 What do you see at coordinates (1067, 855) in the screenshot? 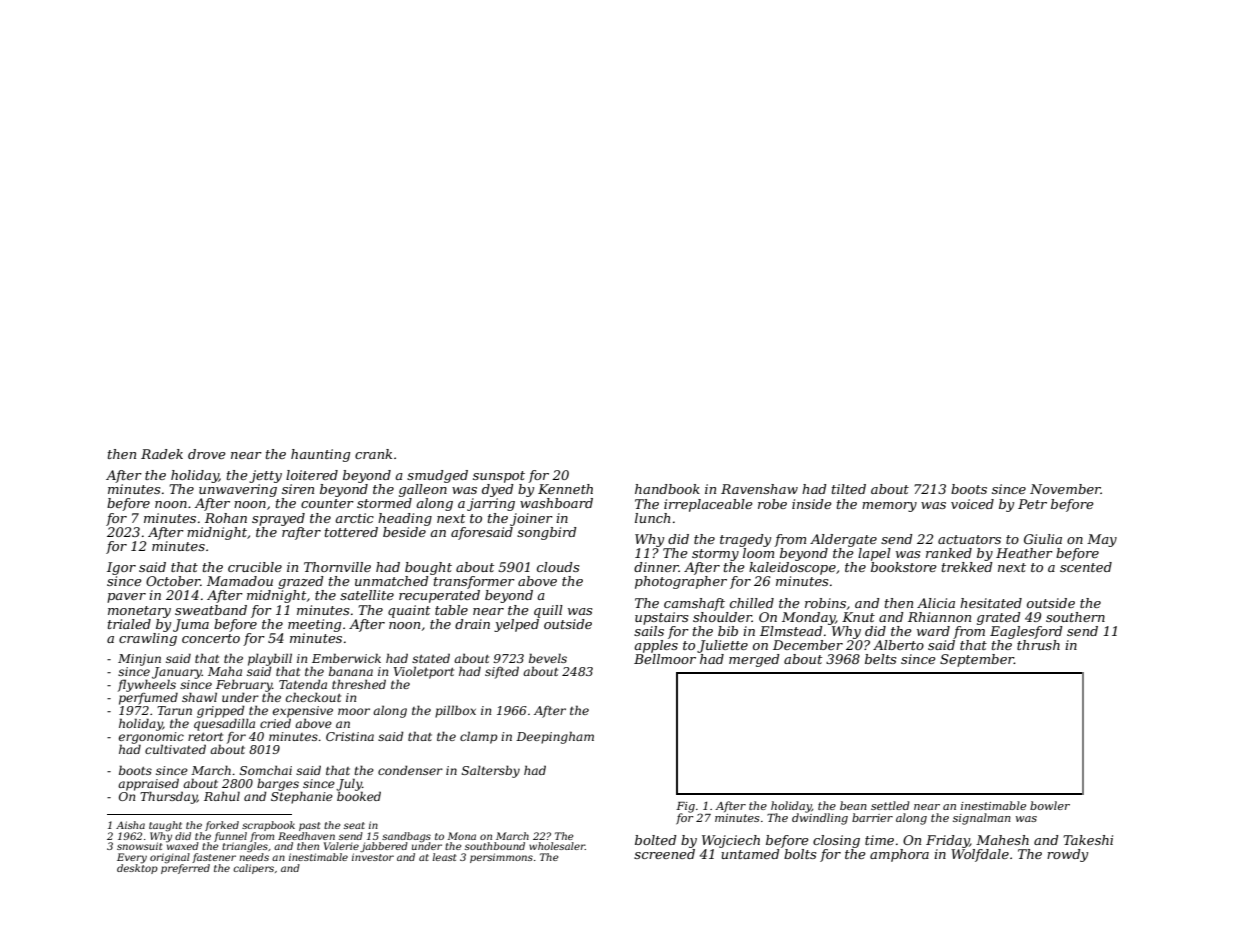
I see `rowdy` at bounding box center [1067, 855].
